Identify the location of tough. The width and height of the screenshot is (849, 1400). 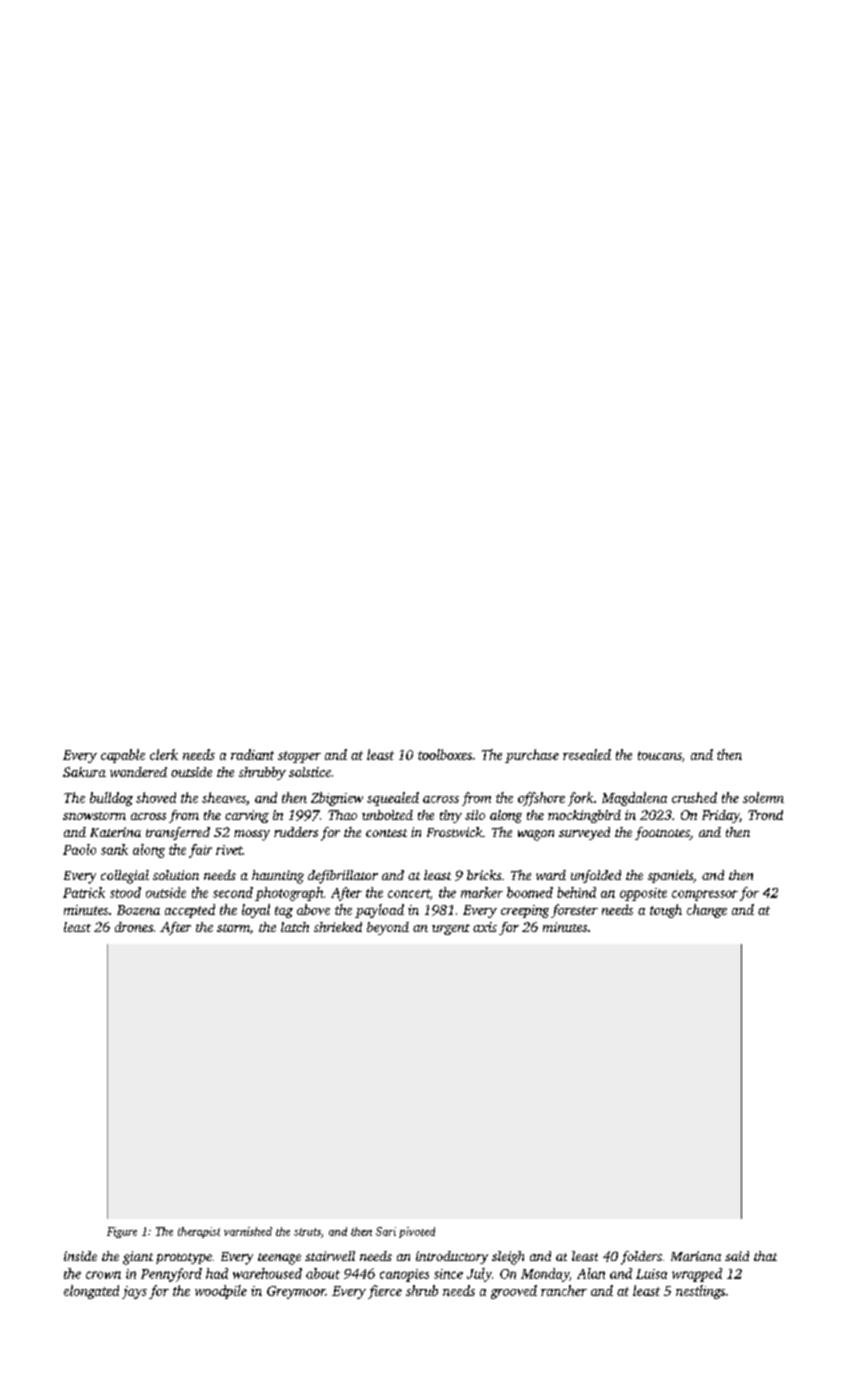
(666, 911).
